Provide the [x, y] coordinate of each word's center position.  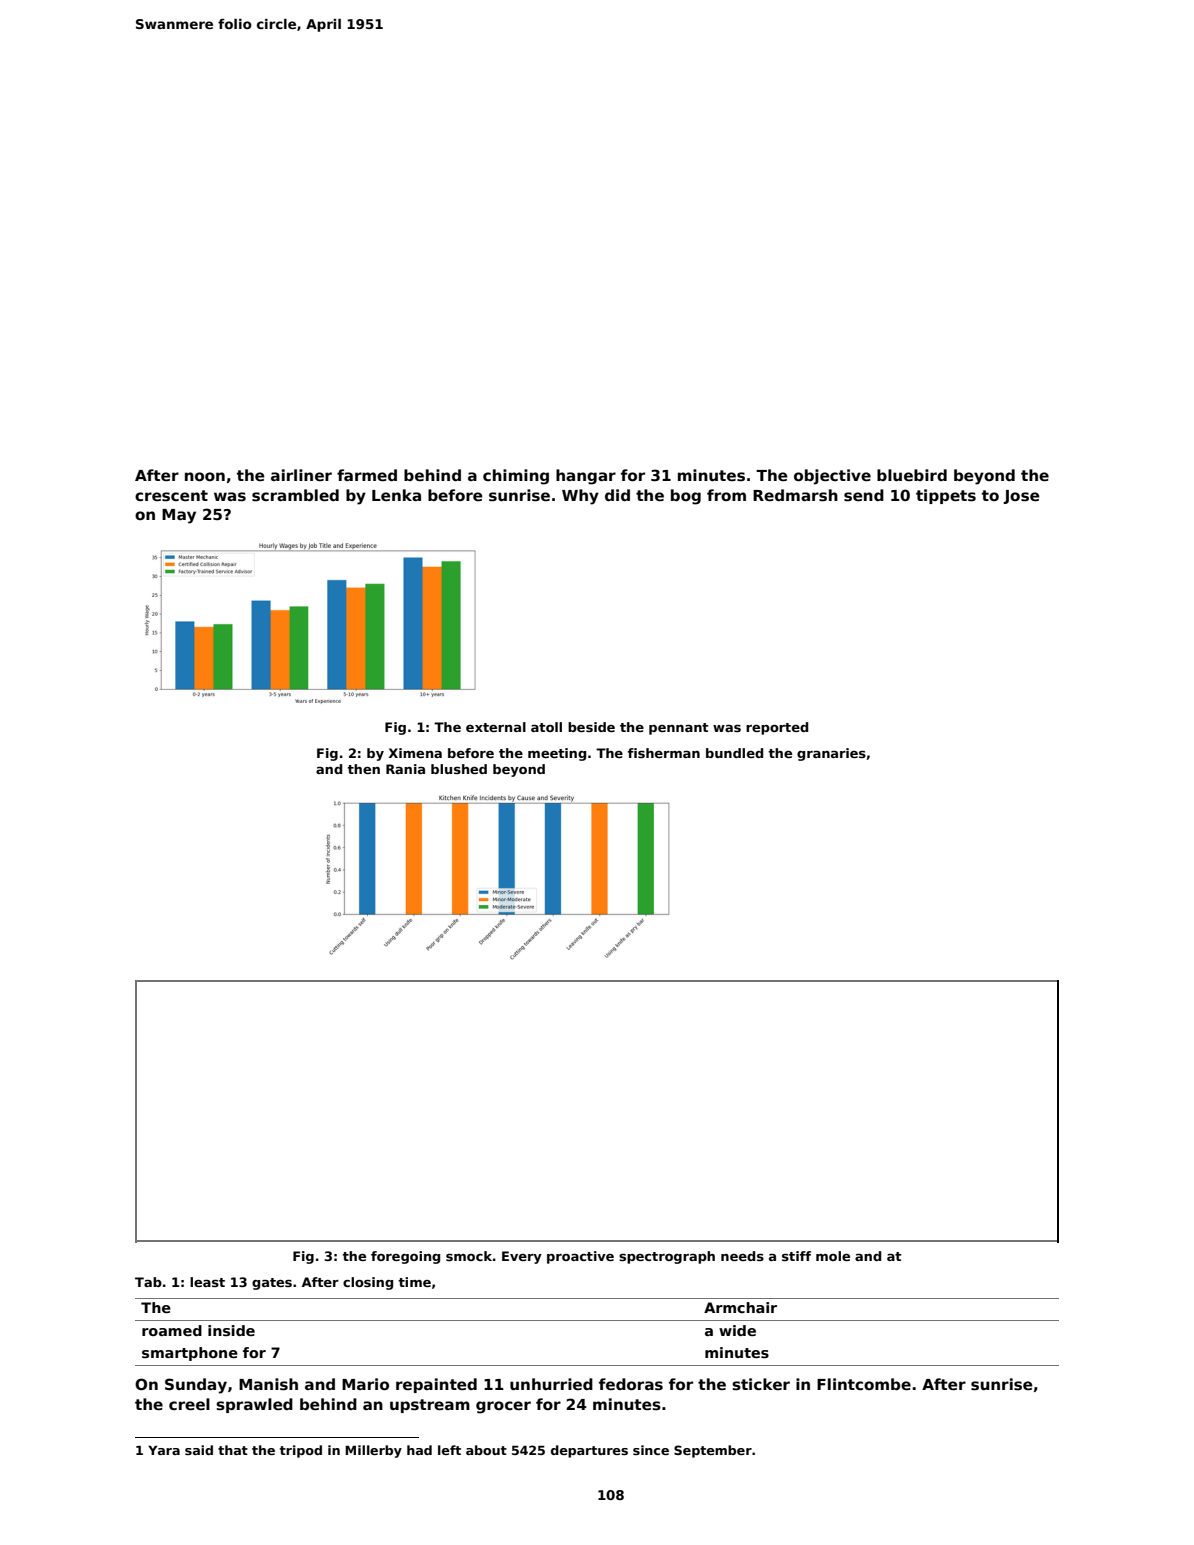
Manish [268, 1384]
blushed [459, 769]
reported [777, 728]
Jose [1021, 497]
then [363, 769]
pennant [679, 729]
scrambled [295, 495]
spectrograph [667, 1257]
